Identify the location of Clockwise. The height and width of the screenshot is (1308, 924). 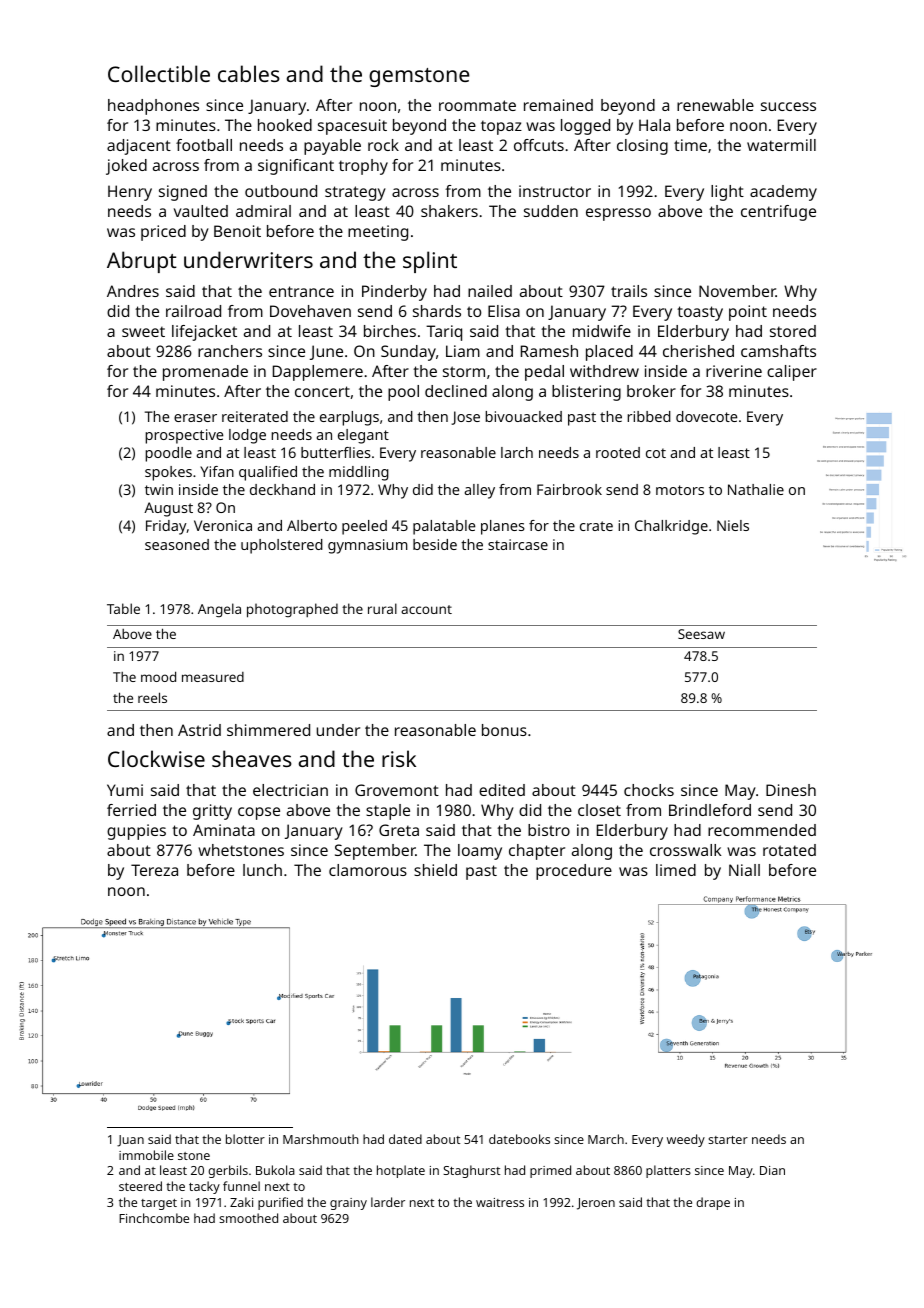
(156, 758).
